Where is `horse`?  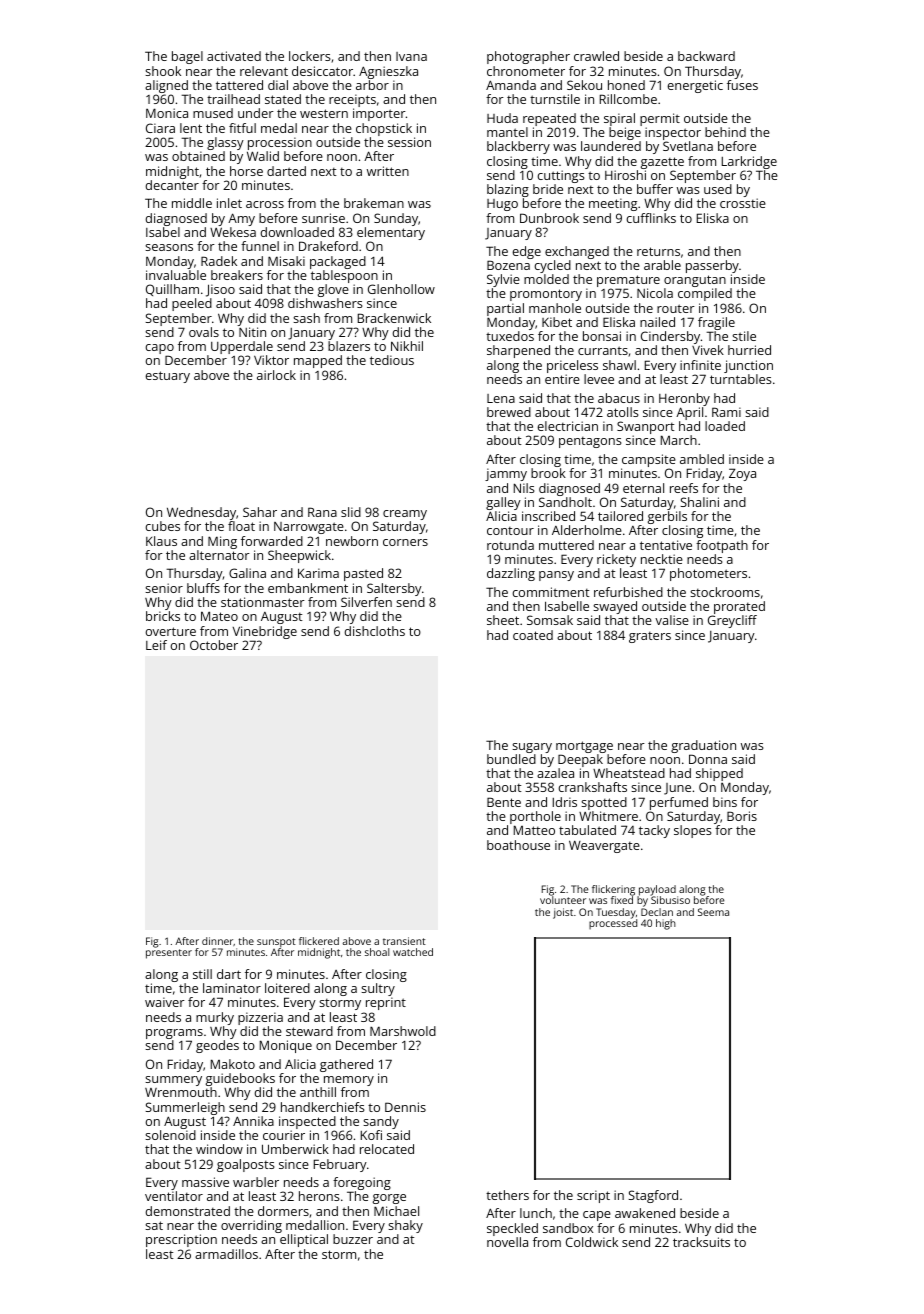 horse is located at coordinates (246, 171).
